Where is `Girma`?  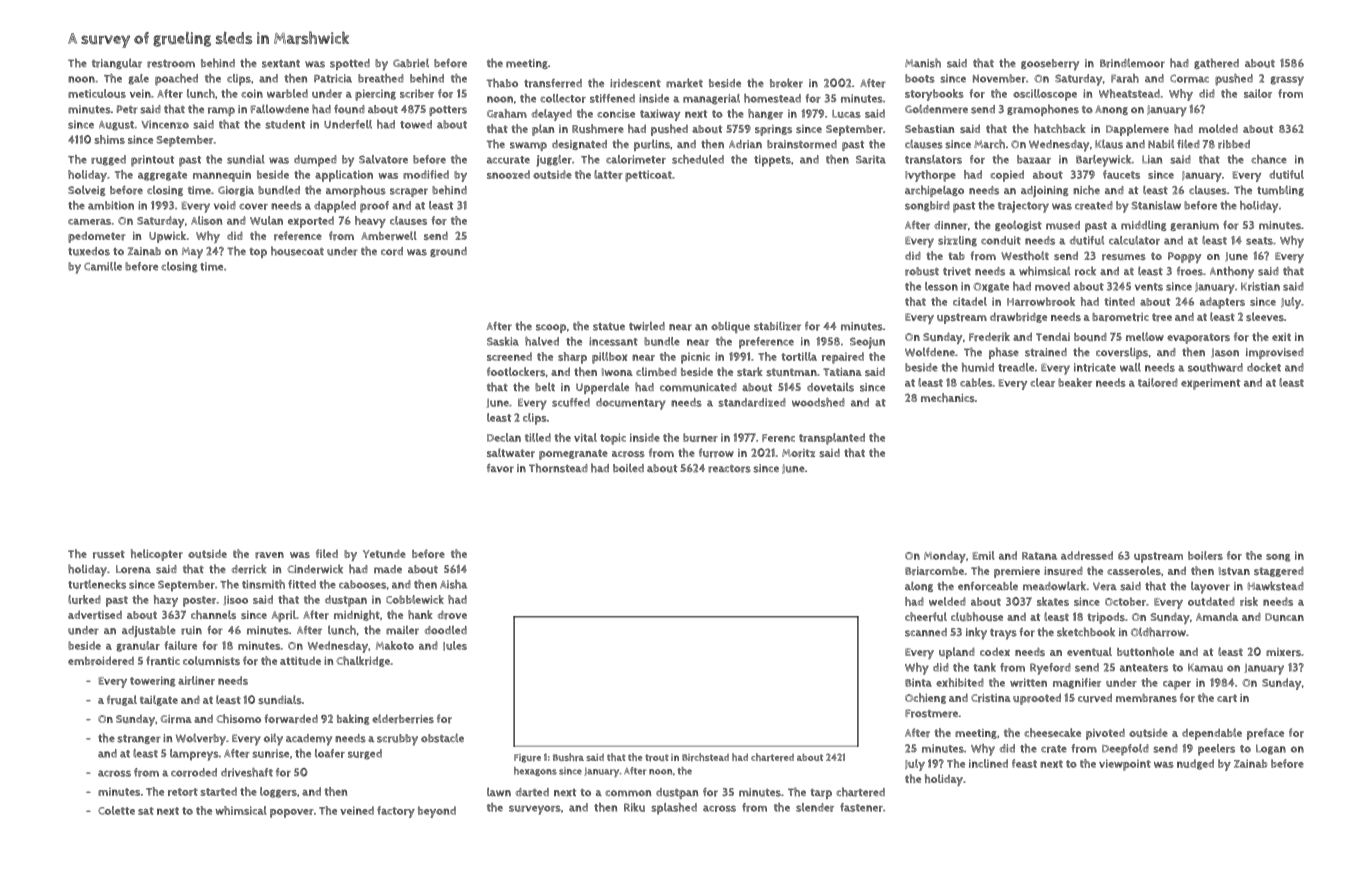
Girma is located at coordinates (176, 719).
